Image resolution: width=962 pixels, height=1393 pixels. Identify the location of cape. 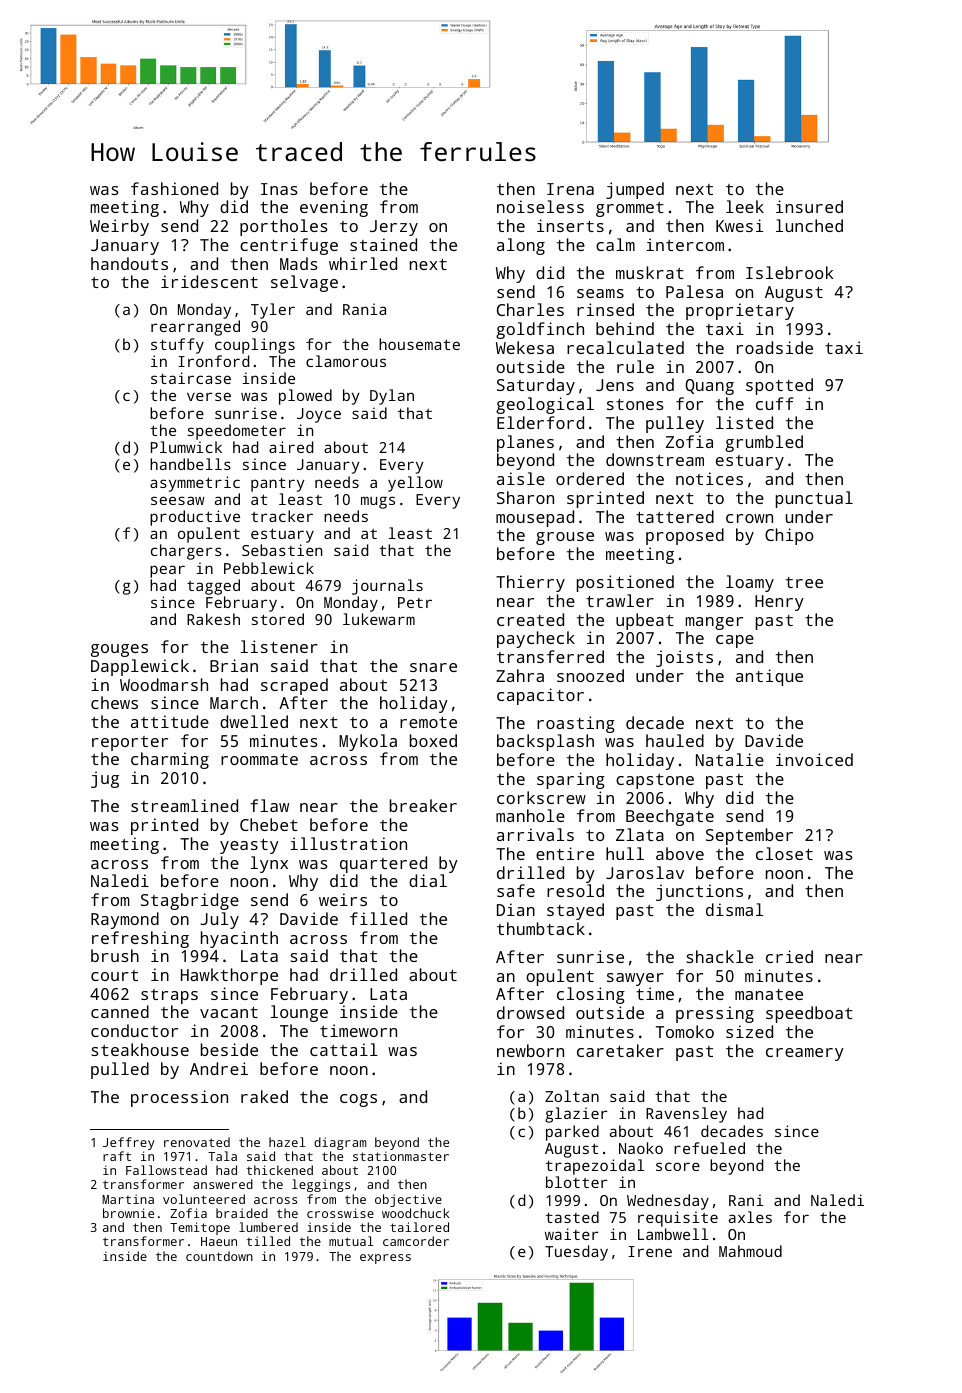
(735, 641).
